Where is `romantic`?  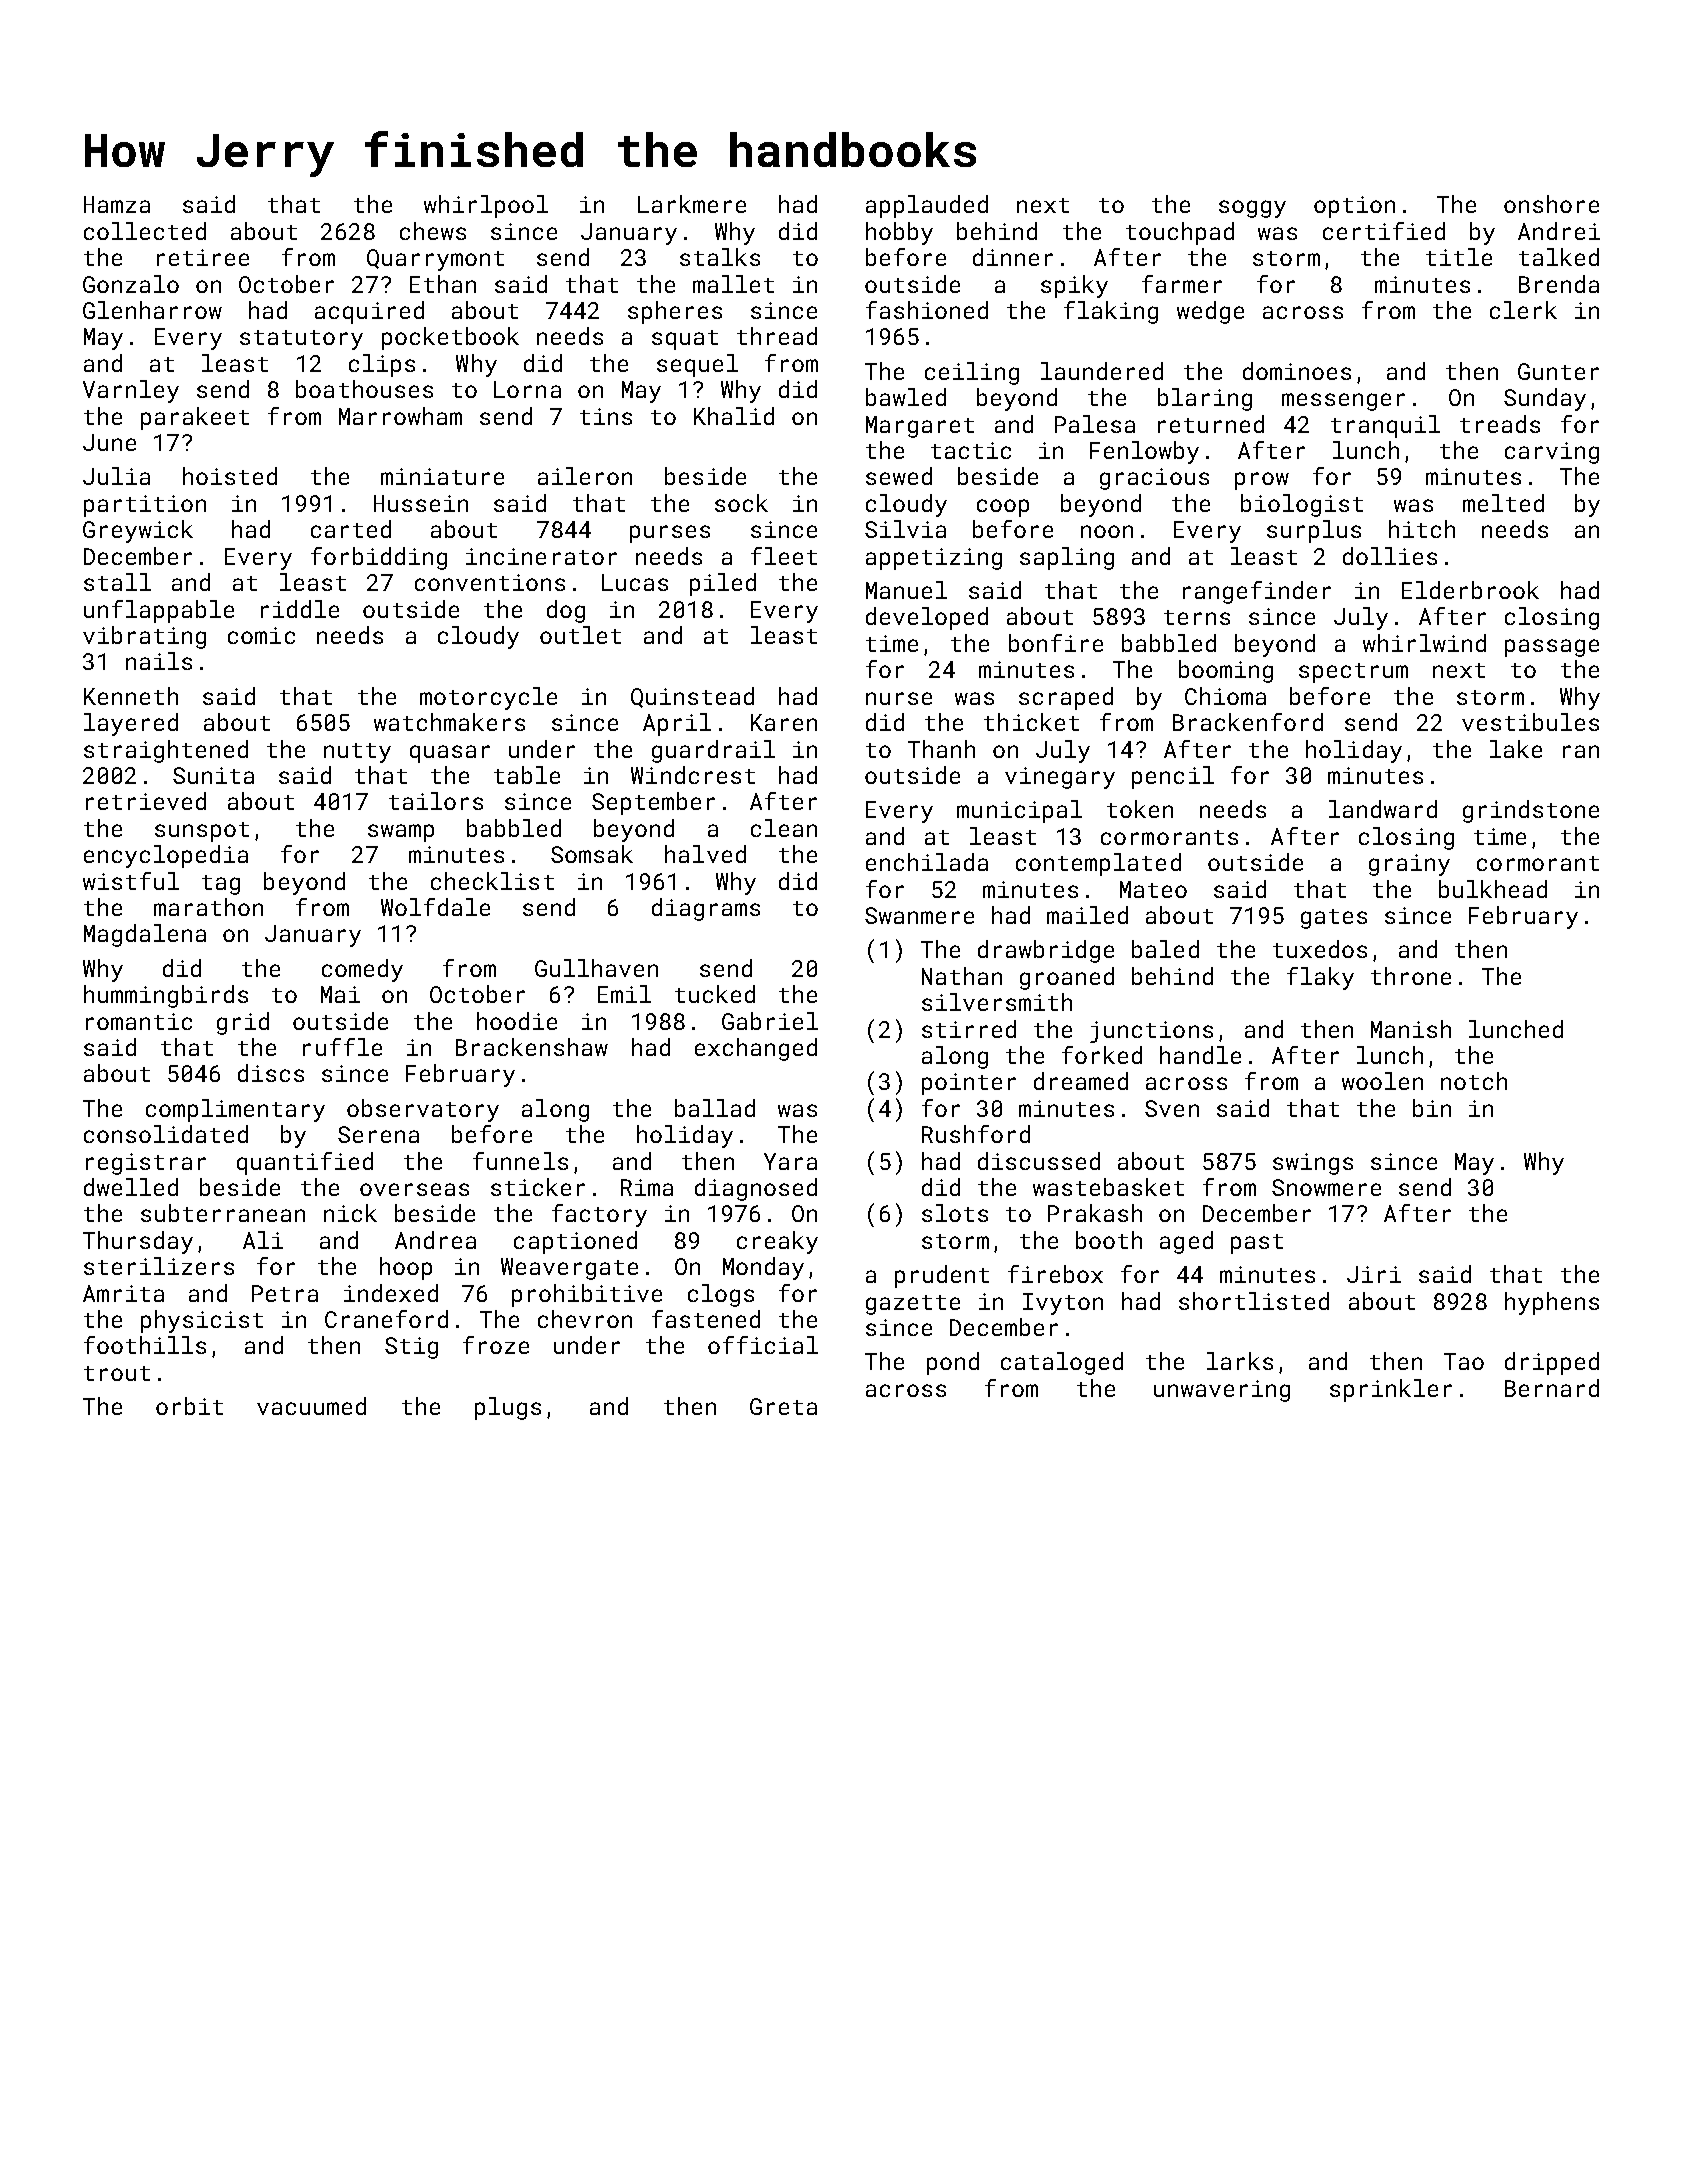 romantic is located at coordinates (139, 1021).
